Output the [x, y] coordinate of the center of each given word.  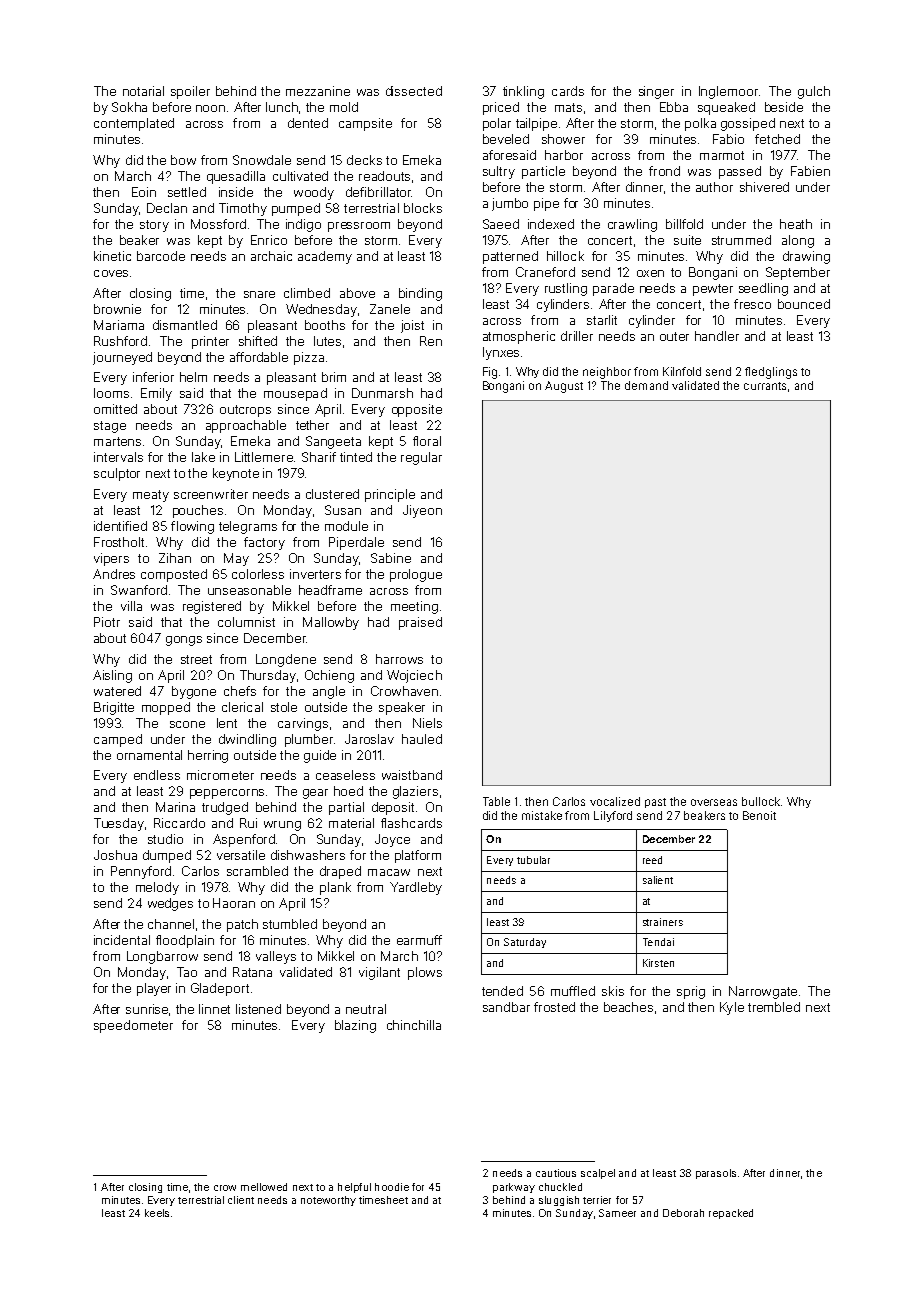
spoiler [190, 92]
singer [656, 92]
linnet [214, 1009]
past [655, 803]
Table [496, 801]
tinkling [523, 92]
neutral [366, 1009]
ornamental [149, 755]
